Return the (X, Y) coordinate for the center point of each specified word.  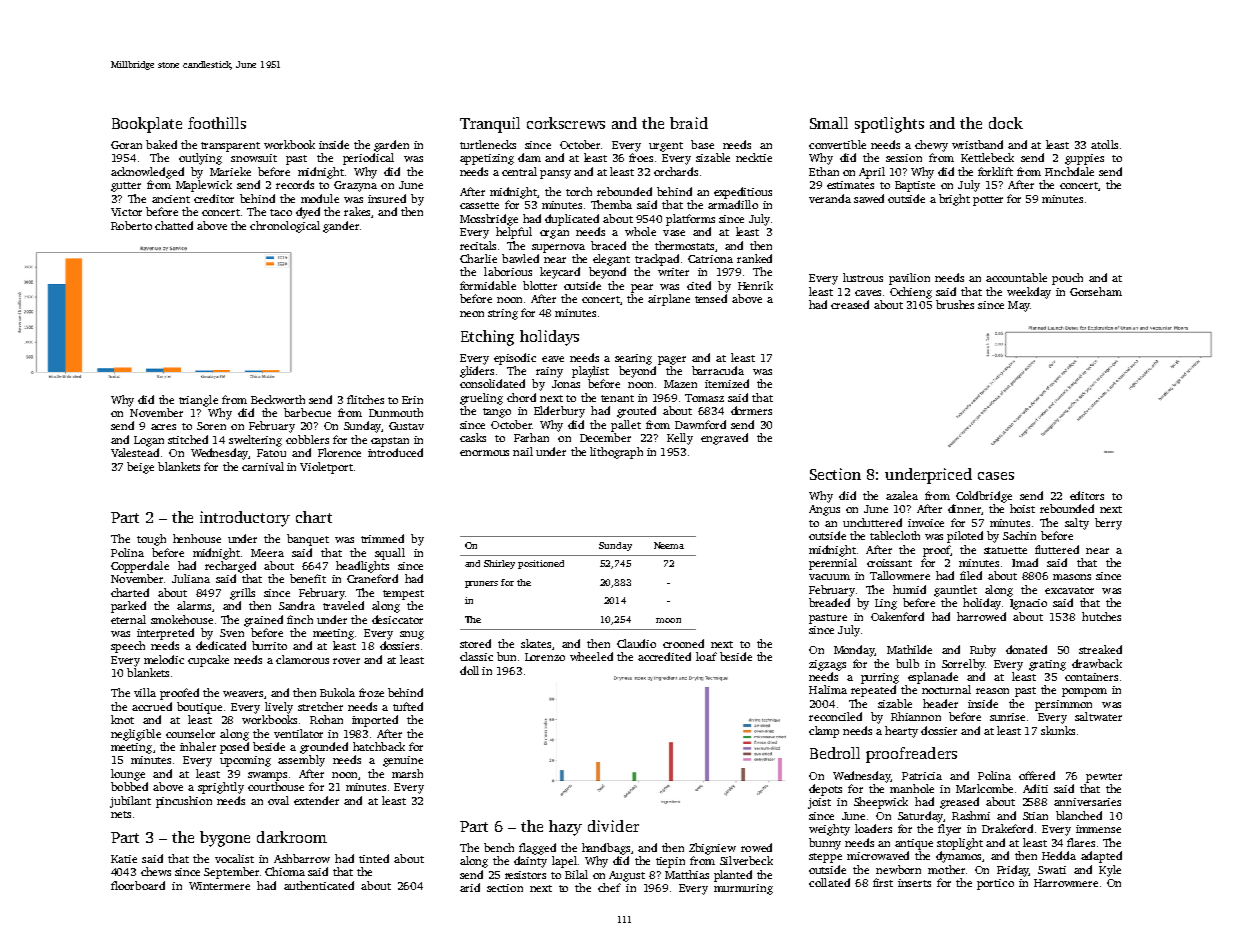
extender (316, 800)
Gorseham (1096, 291)
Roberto (131, 225)
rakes (357, 211)
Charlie (478, 258)
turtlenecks (488, 144)
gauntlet (955, 591)
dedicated (221, 645)
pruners (481, 584)
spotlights (889, 125)
